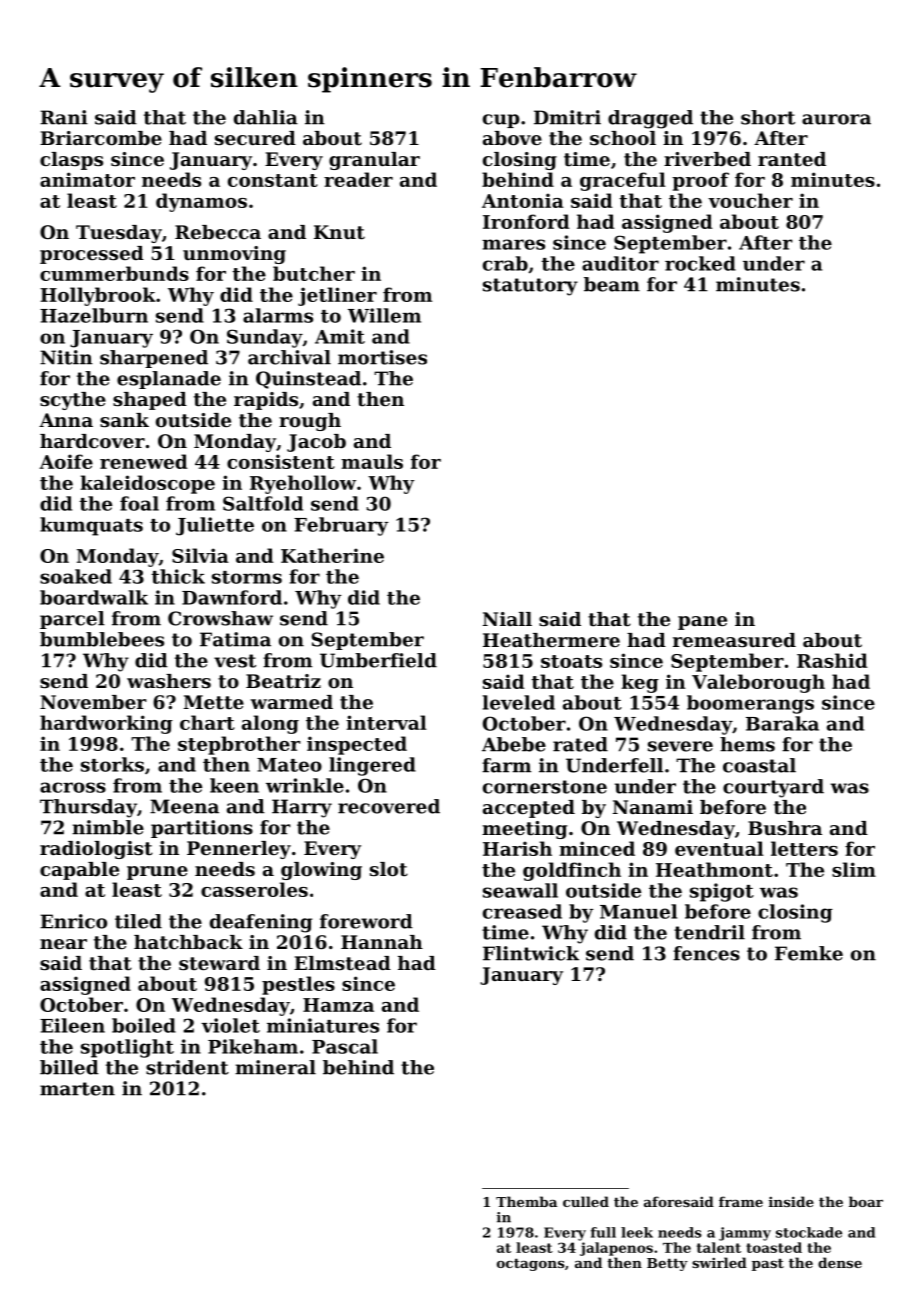 This screenshot has height=1308, width=924. Describe the element at coordinates (768, 117) in the screenshot. I see `short` at that location.
